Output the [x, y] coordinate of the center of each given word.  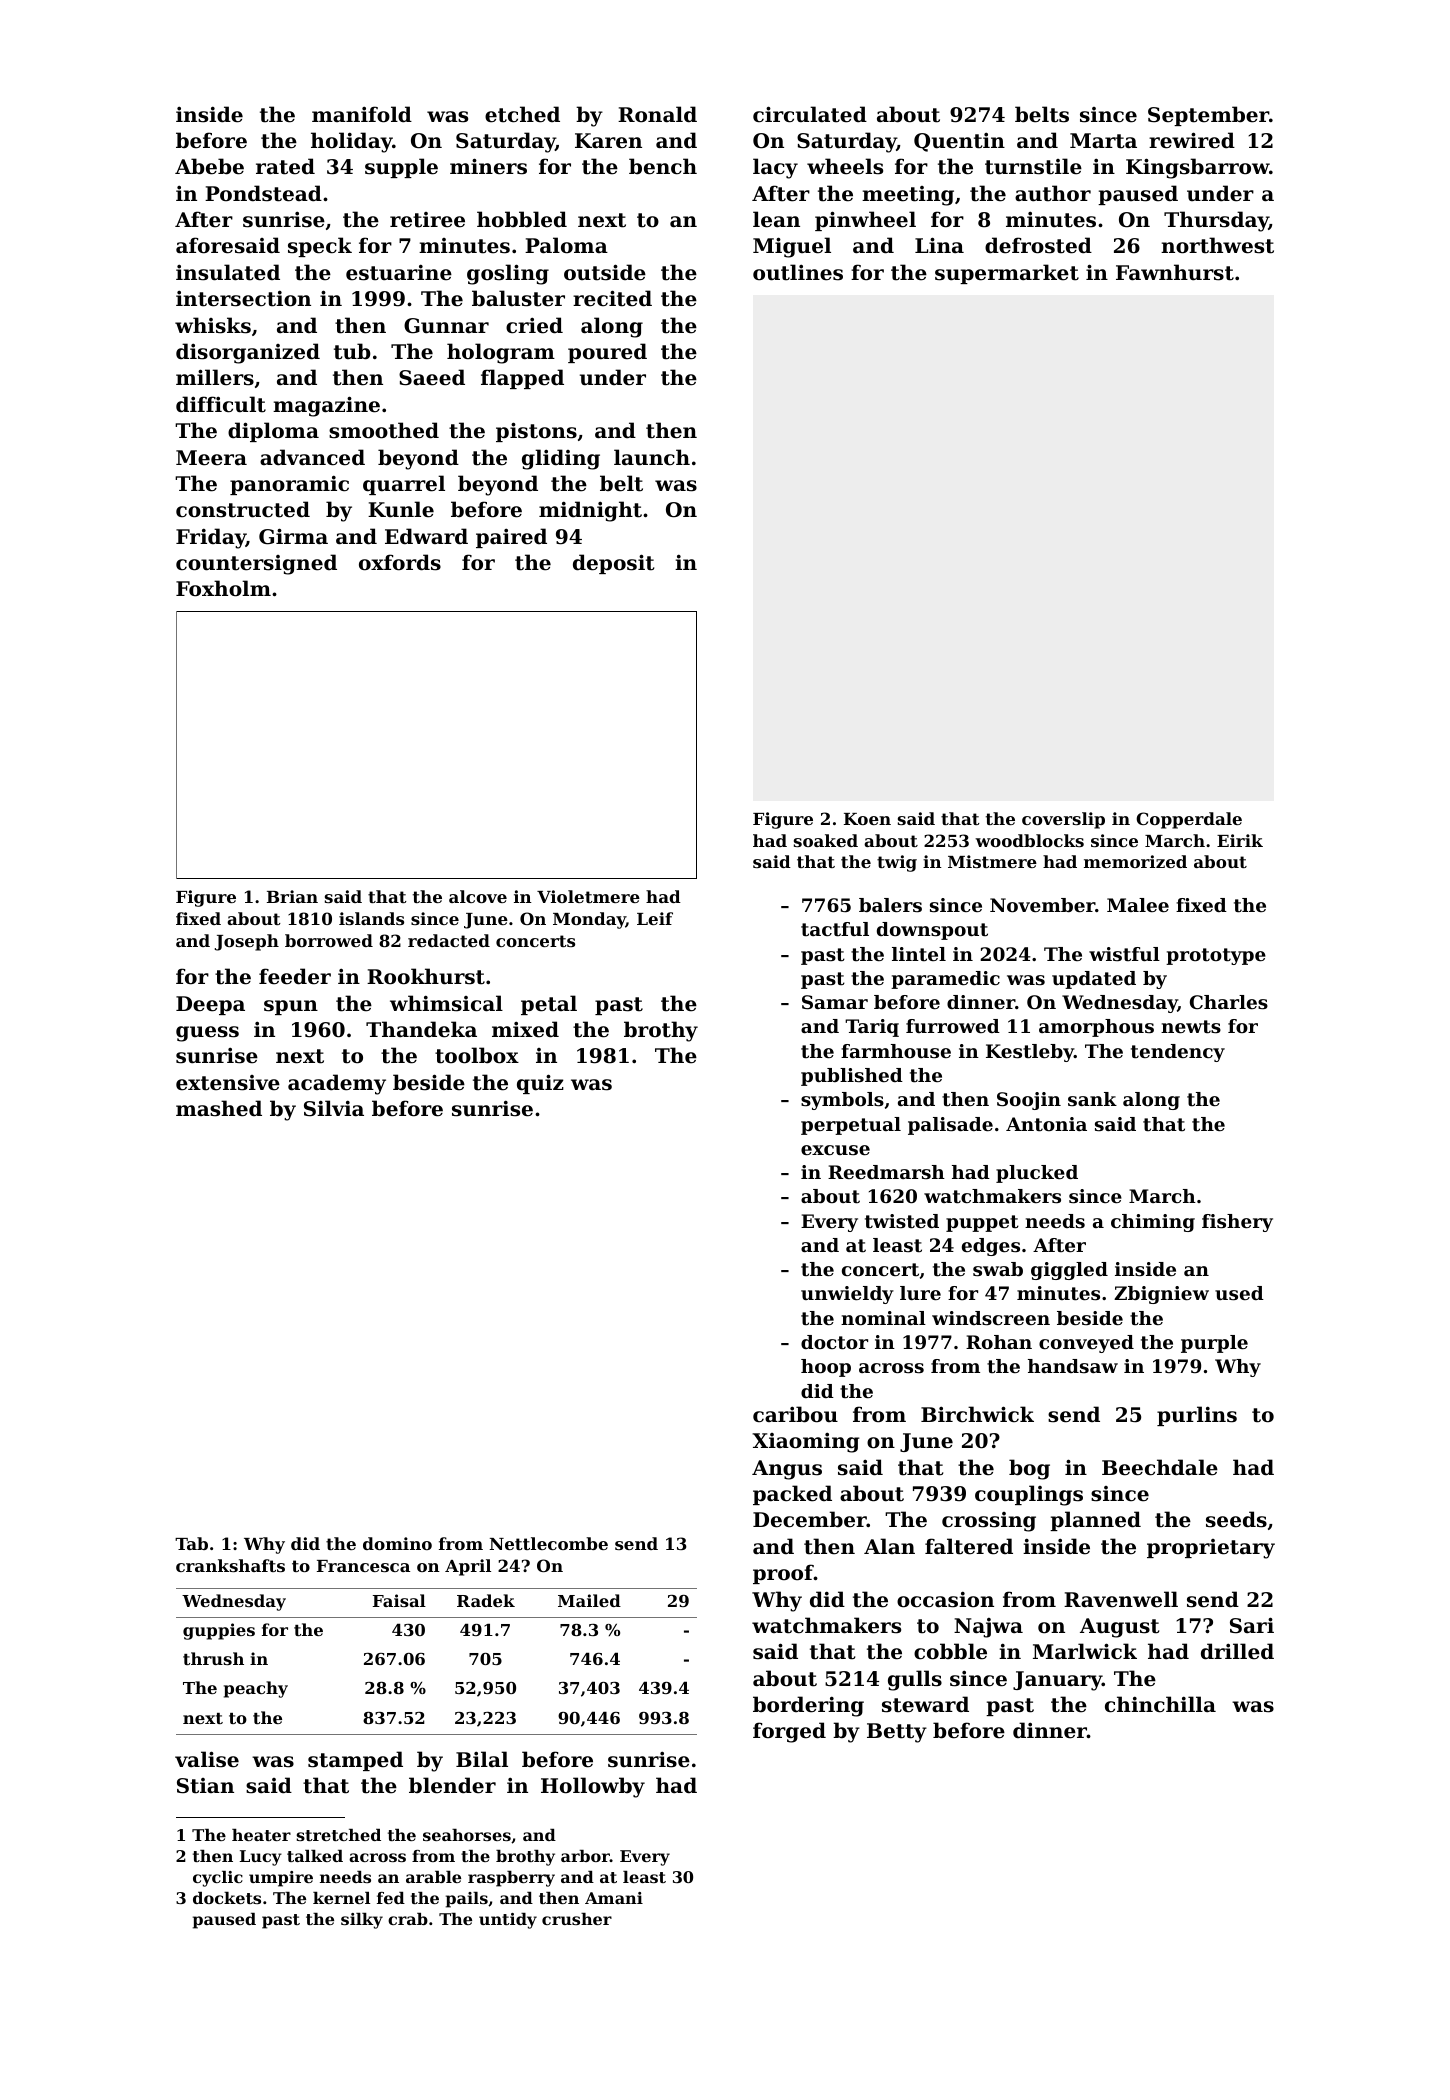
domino [397, 1543]
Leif [655, 918]
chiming [1153, 1223]
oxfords [400, 562]
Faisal [399, 1600]
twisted [902, 1221]
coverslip [1063, 820]
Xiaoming [806, 1442]
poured [607, 353]
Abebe [209, 166]
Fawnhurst [1175, 272]
